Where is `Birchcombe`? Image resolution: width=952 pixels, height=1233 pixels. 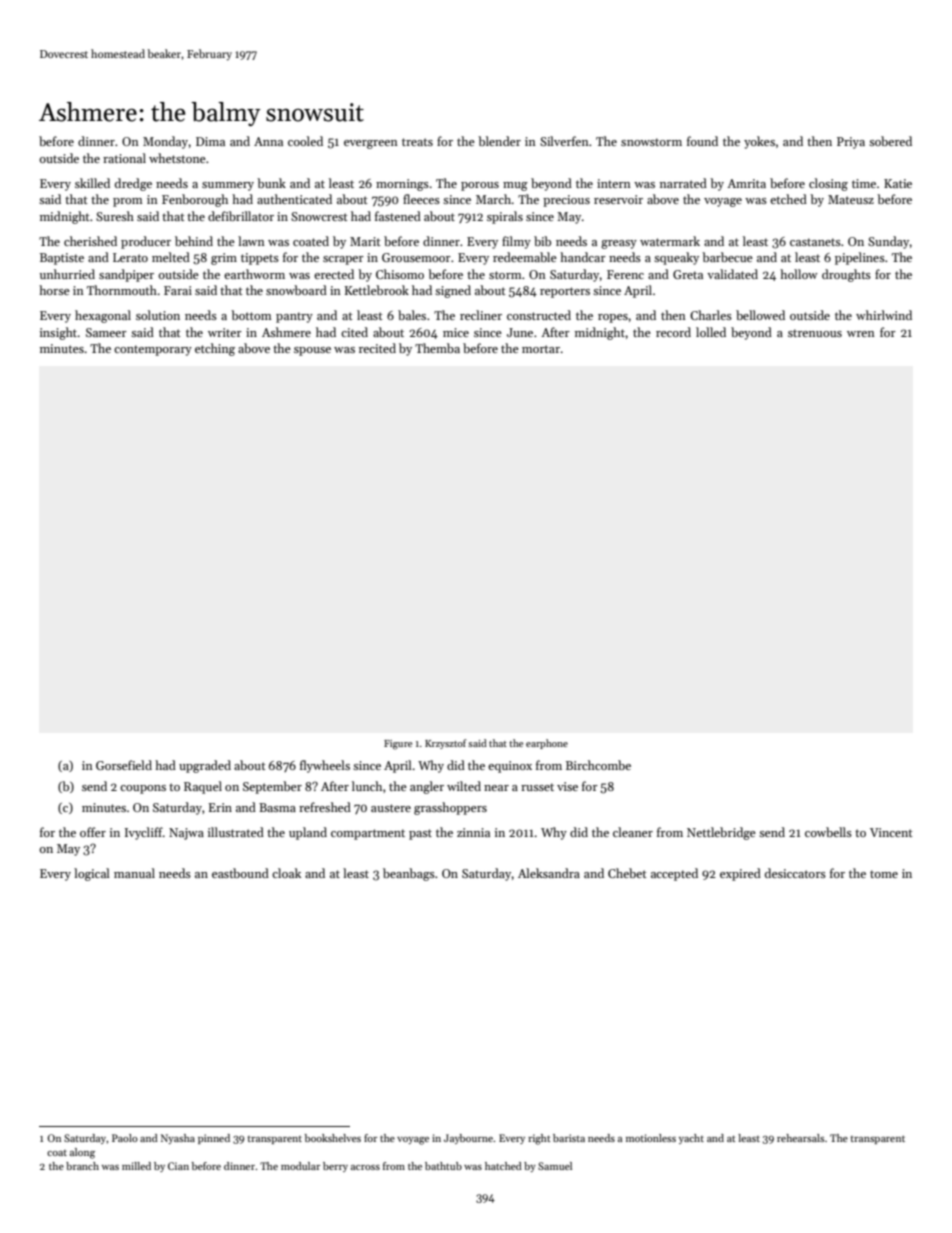
Birchcombe is located at coordinates (598, 765).
